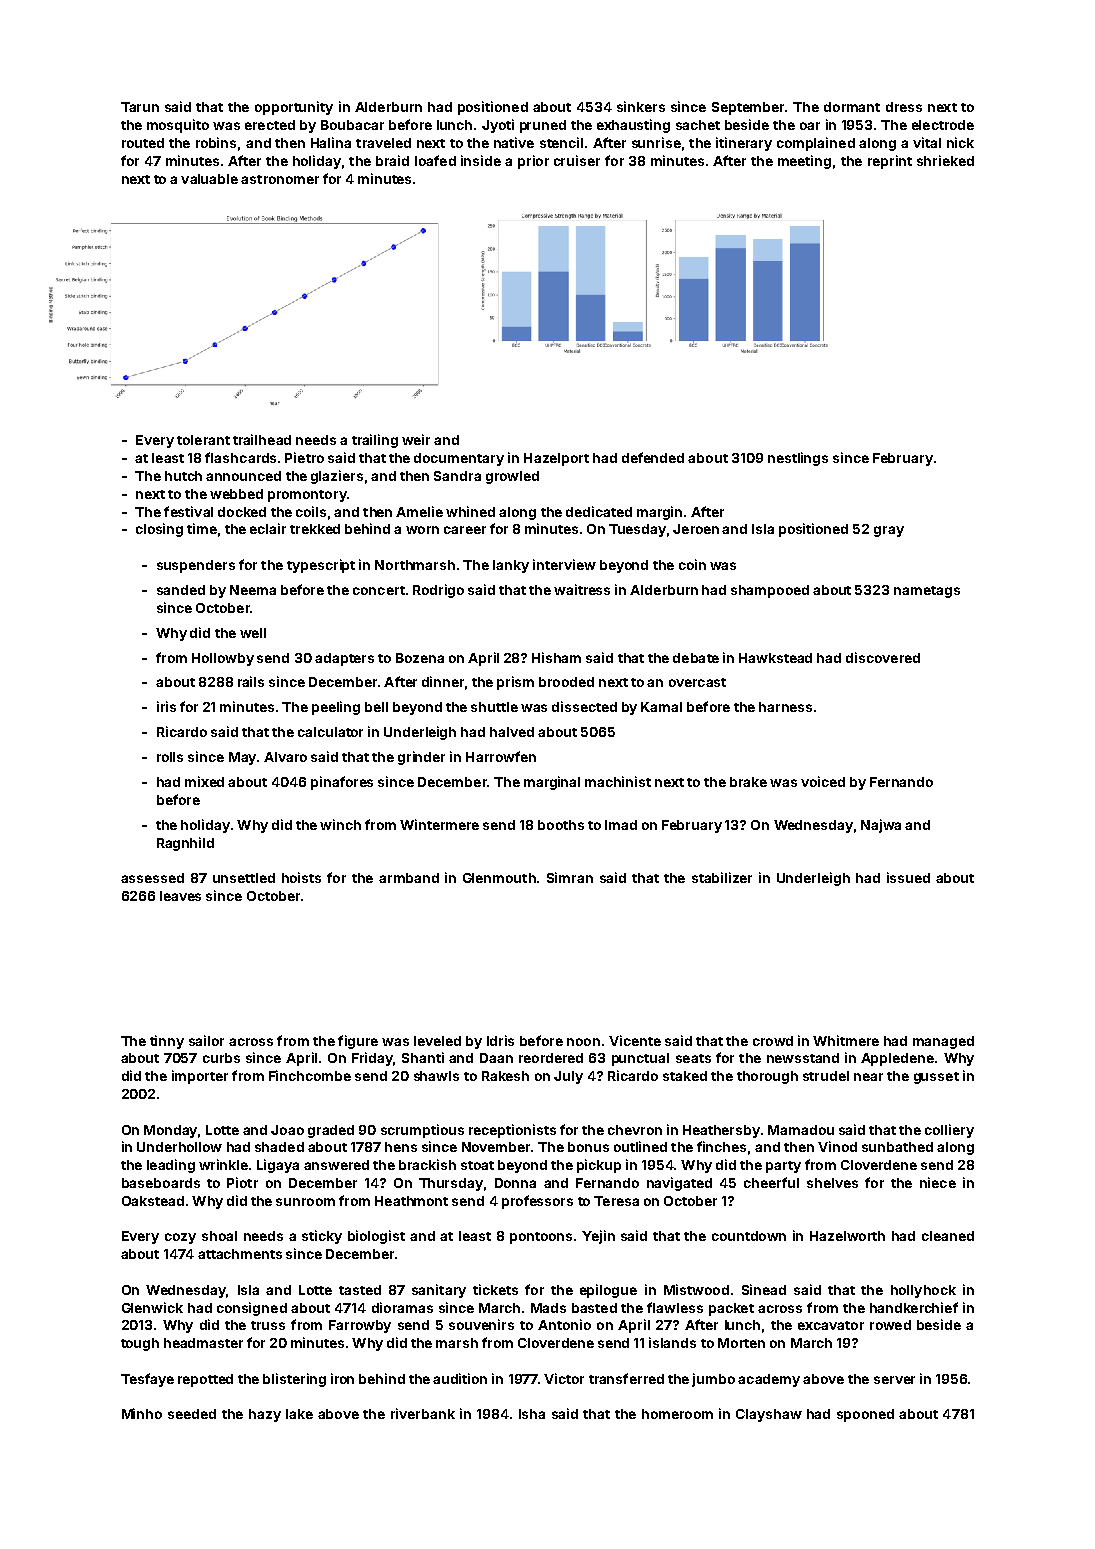 The width and height of the screenshot is (1095, 1549). Describe the element at coordinates (943, 1042) in the screenshot. I see `managed` at that location.
